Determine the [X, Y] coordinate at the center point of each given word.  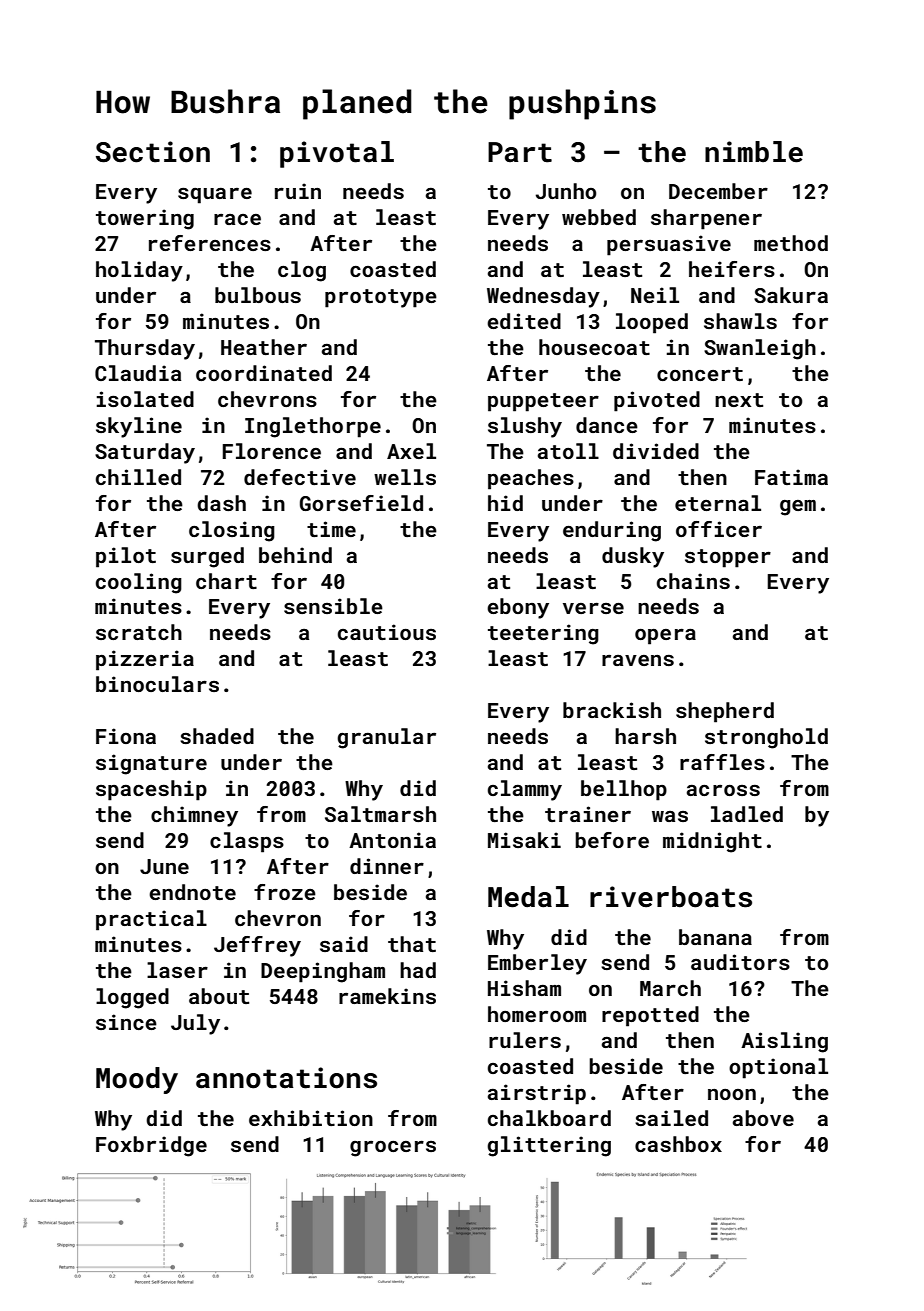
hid [505, 503]
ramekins [387, 996]
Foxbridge [151, 1146]
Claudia [138, 373]
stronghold [766, 738]
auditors [740, 962]
